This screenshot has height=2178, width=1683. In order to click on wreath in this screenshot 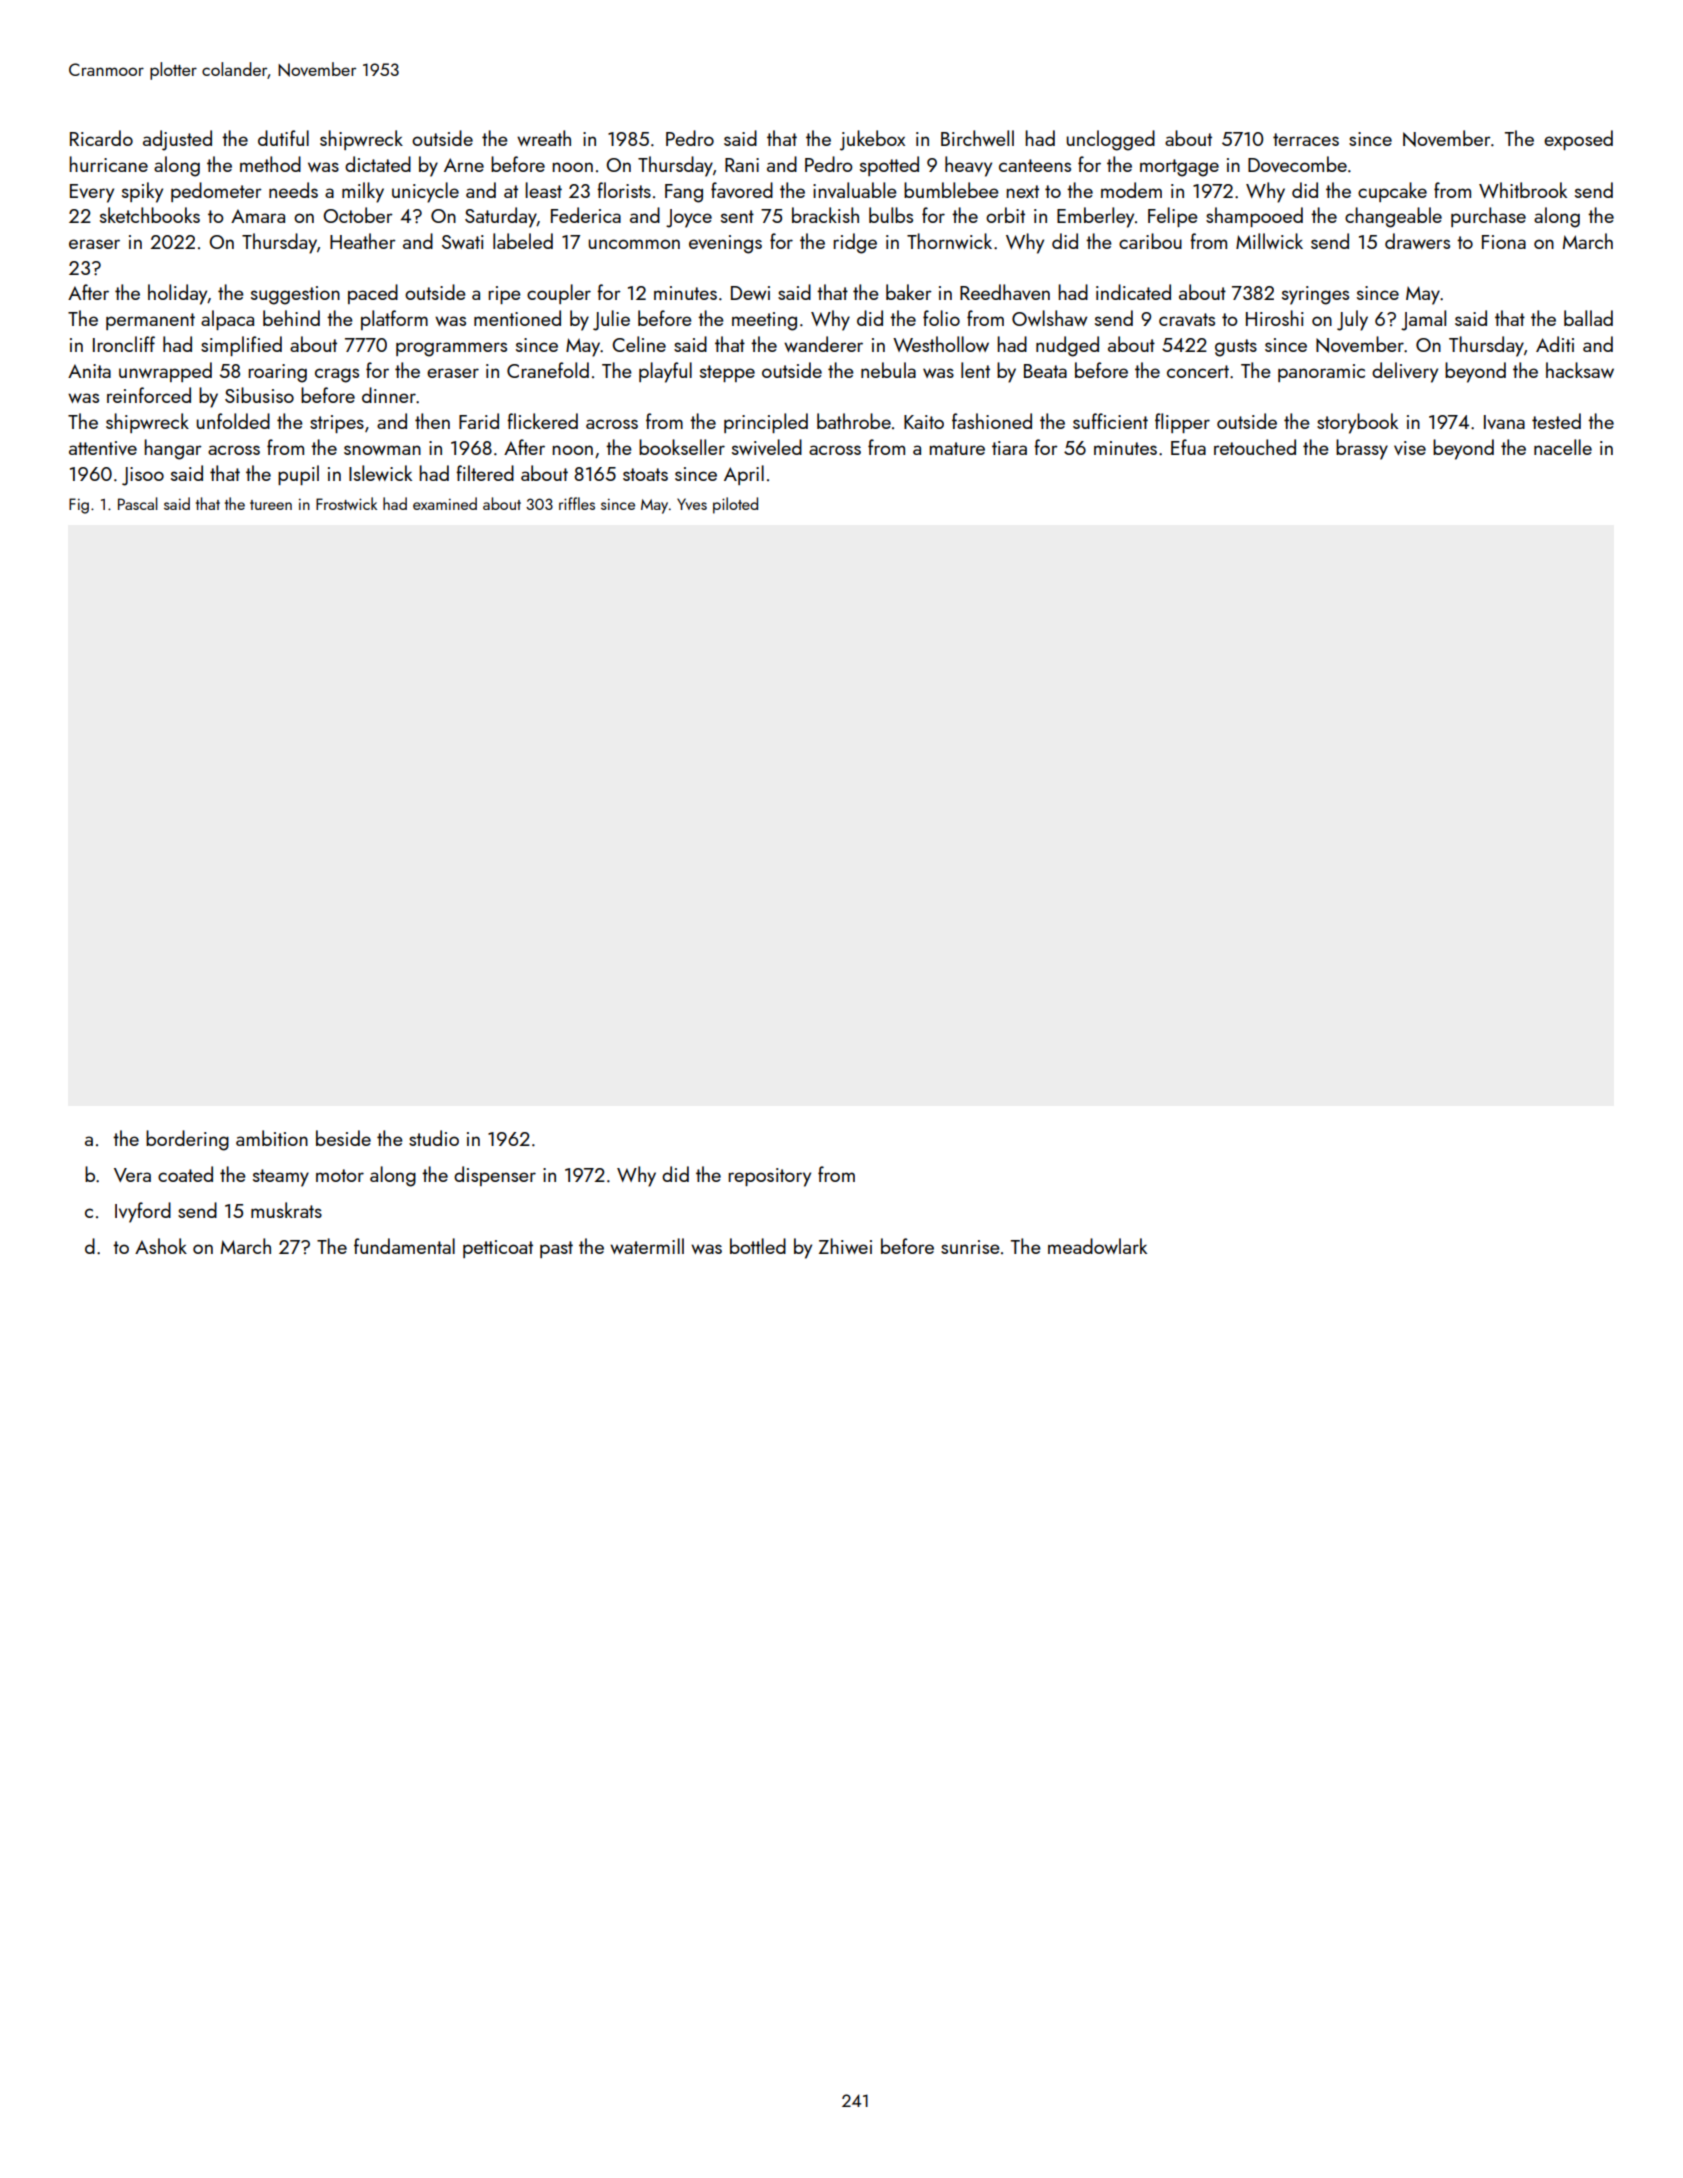, I will do `click(544, 138)`.
